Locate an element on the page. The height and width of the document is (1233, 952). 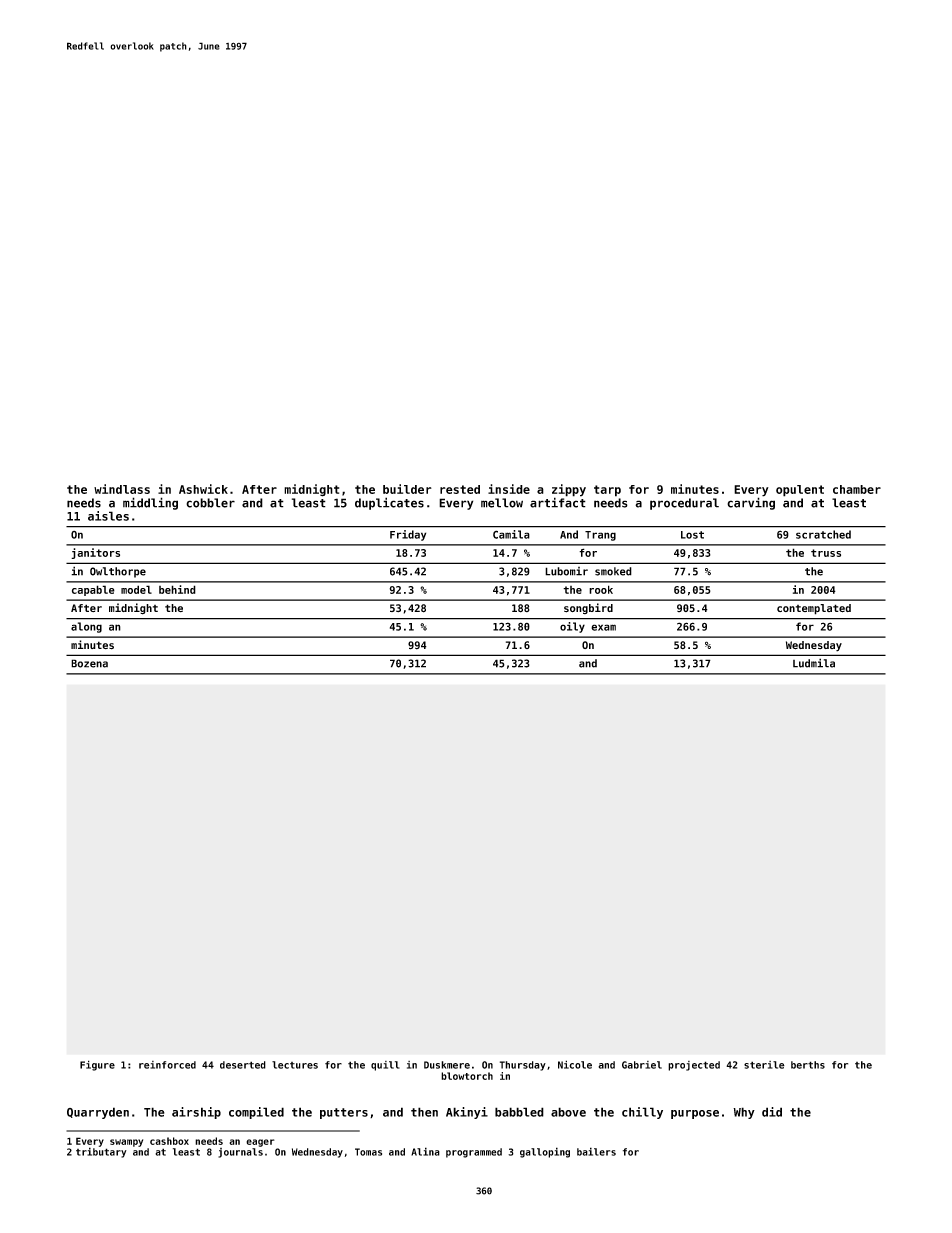
carving is located at coordinates (751, 503).
